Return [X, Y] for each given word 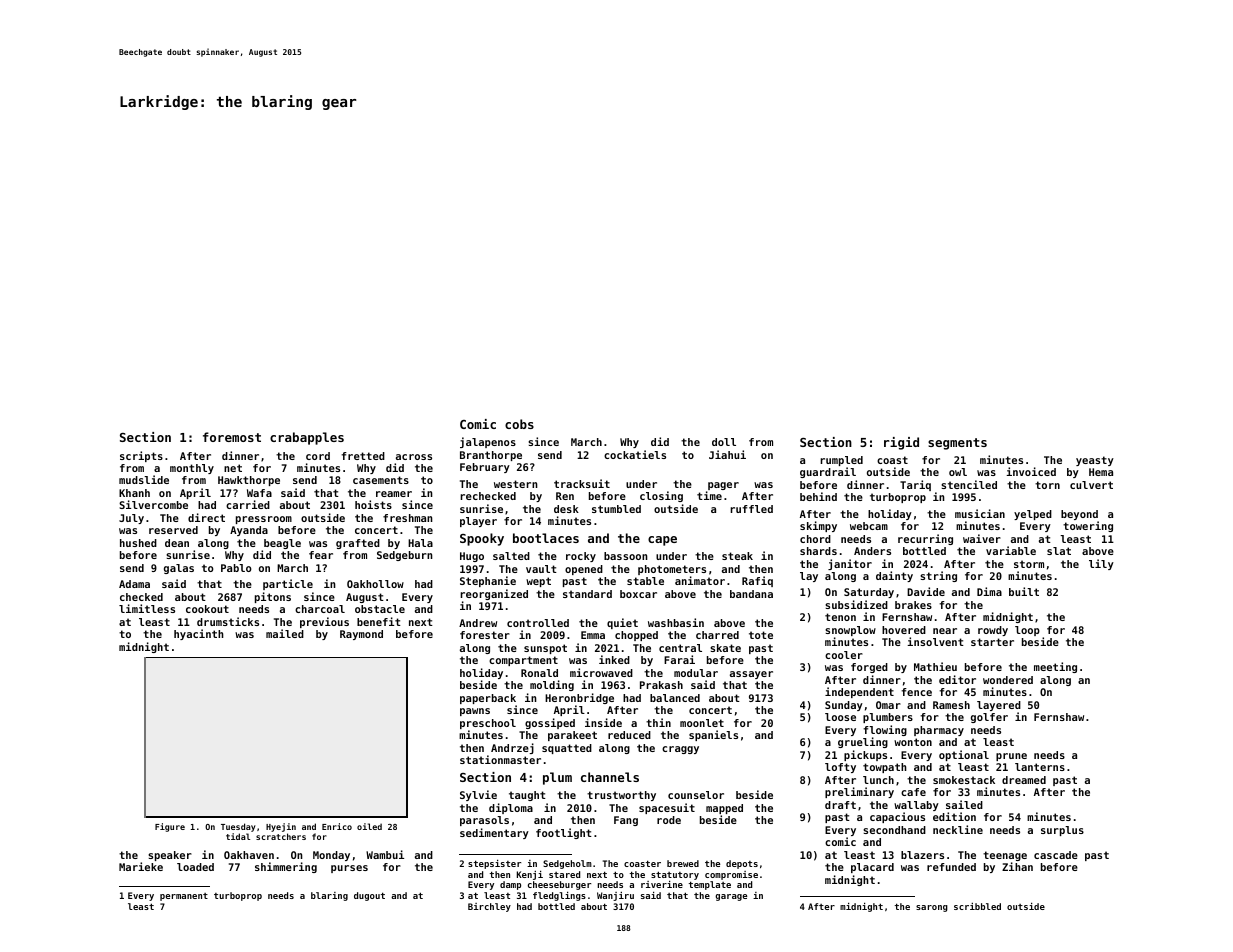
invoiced [1031, 471]
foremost [232, 437]
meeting [1055, 667]
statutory [675, 876]
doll [724, 442]
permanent [184, 897]
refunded [951, 867]
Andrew [478, 623]
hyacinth [199, 634]
